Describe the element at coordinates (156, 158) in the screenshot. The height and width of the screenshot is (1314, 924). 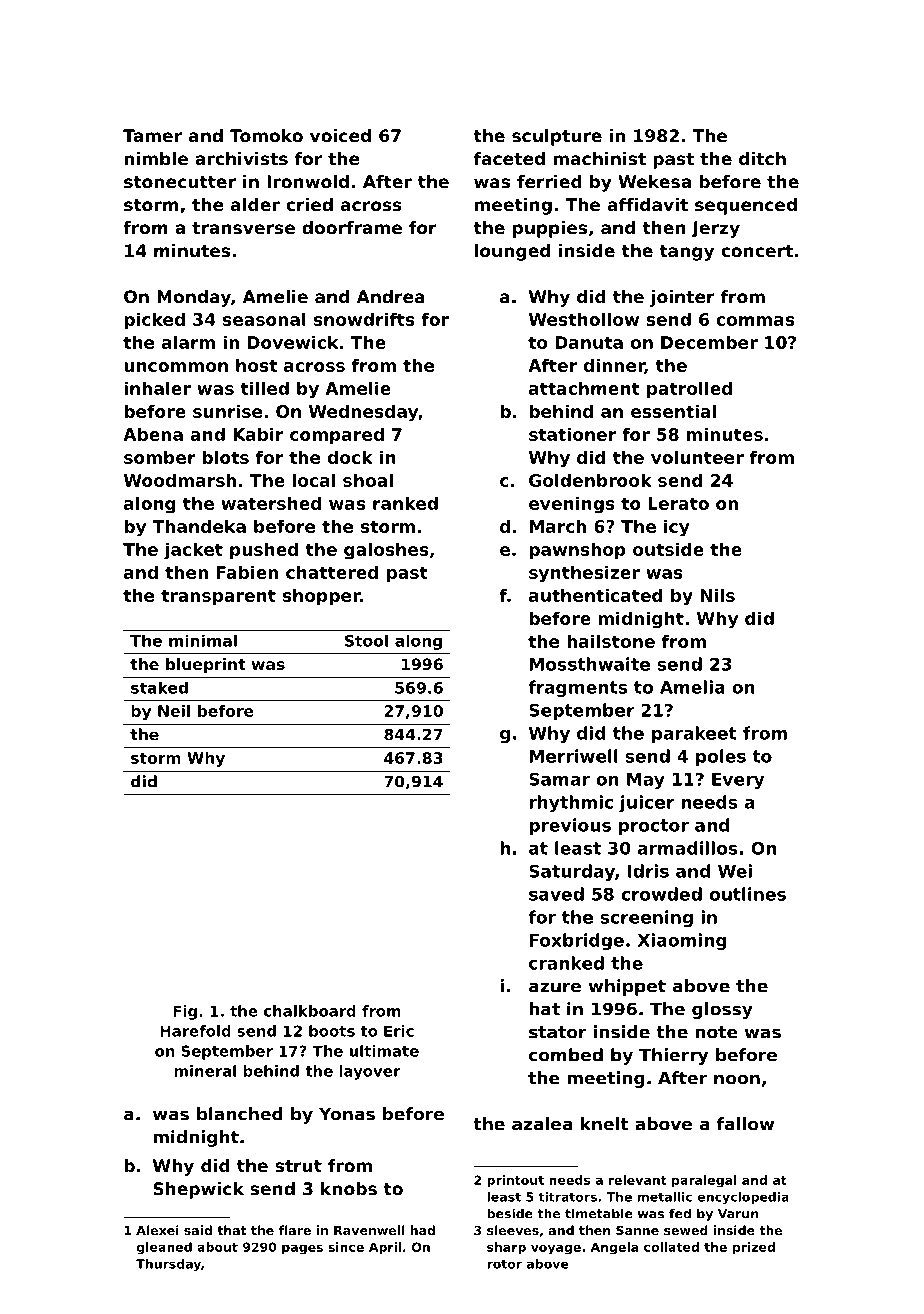
I see `nimble` at that location.
